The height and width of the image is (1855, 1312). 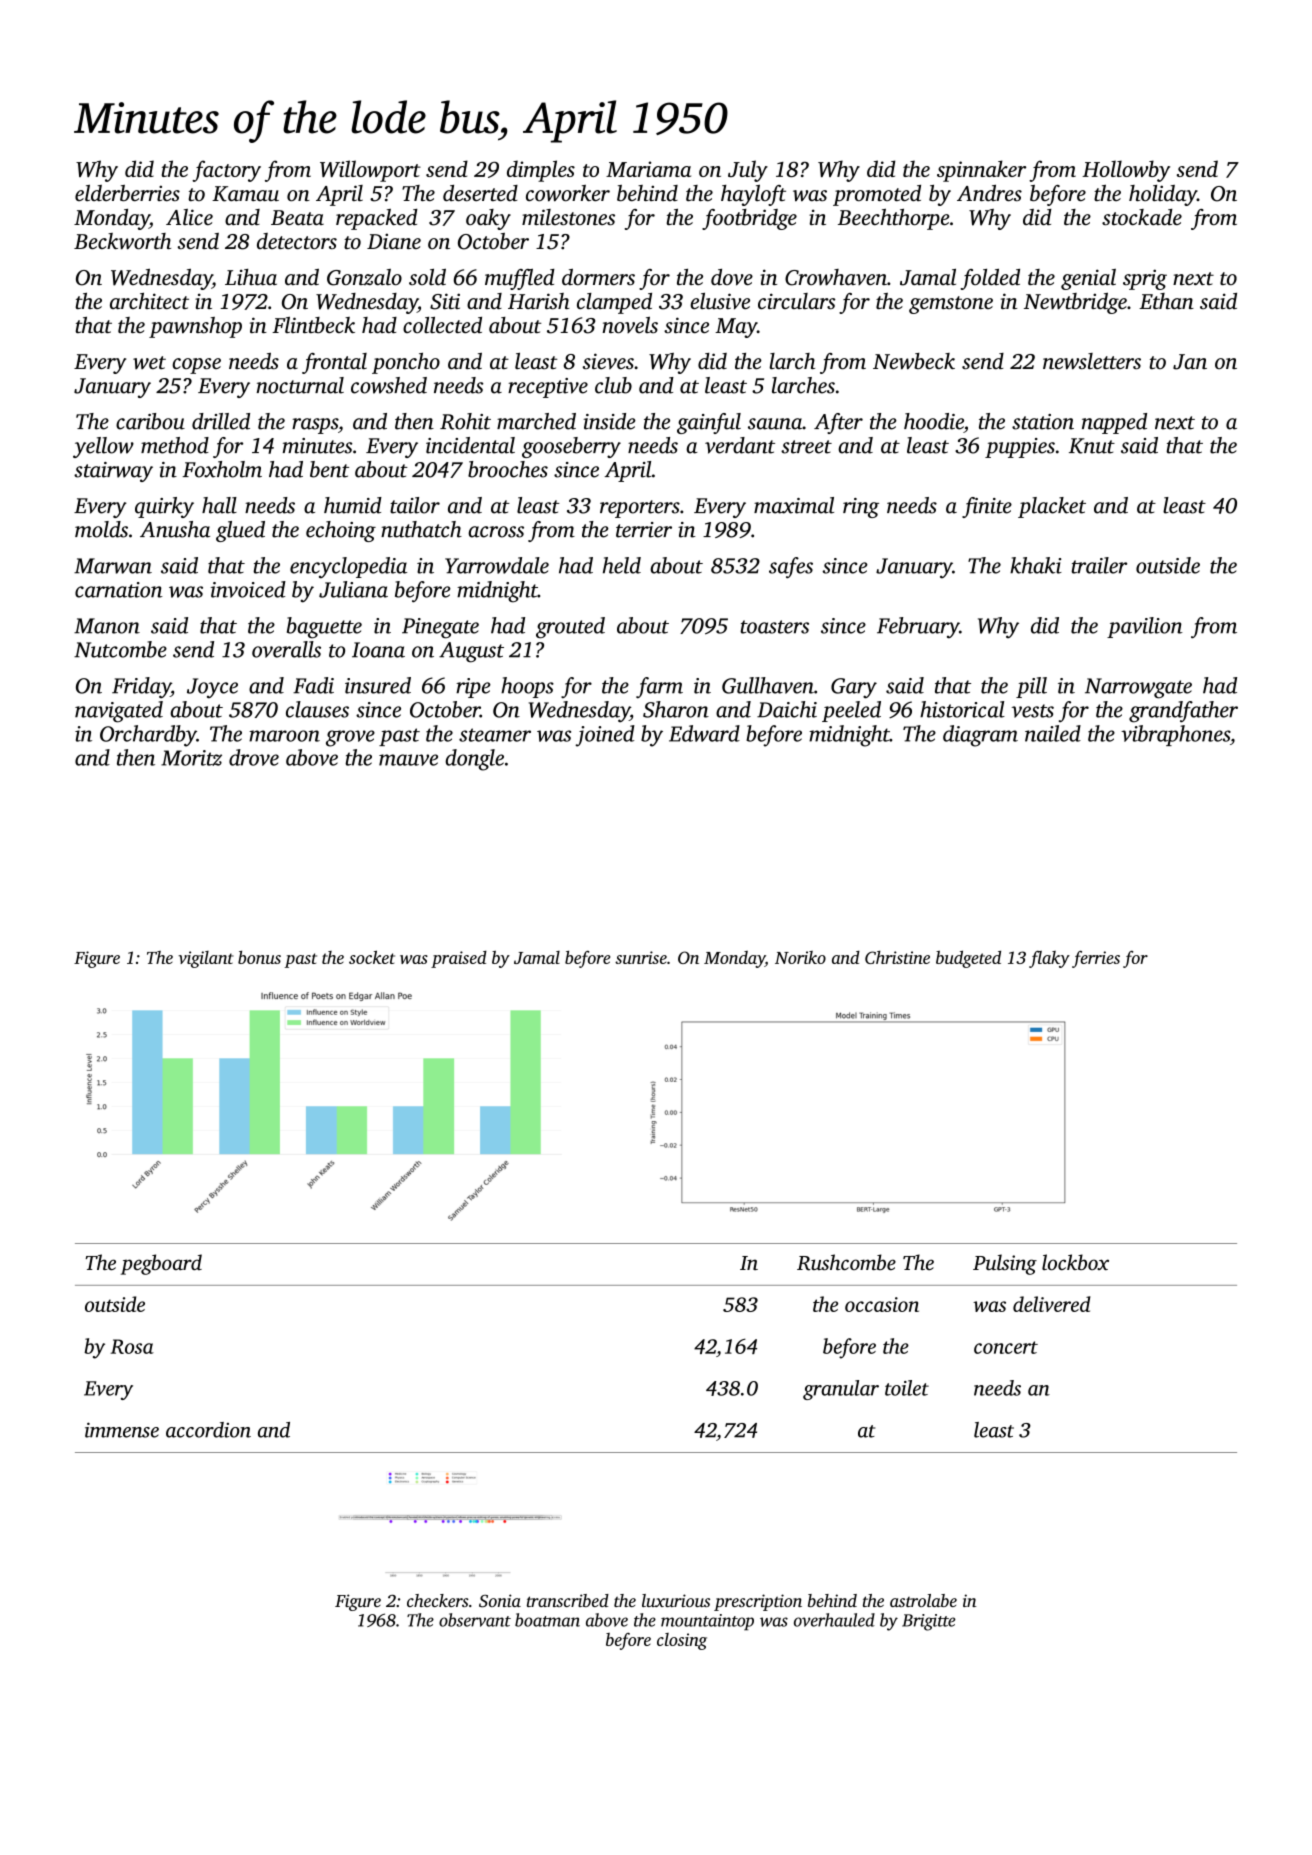 What do you see at coordinates (208, 1430) in the image?
I see `accordion` at bounding box center [208, 1430].
